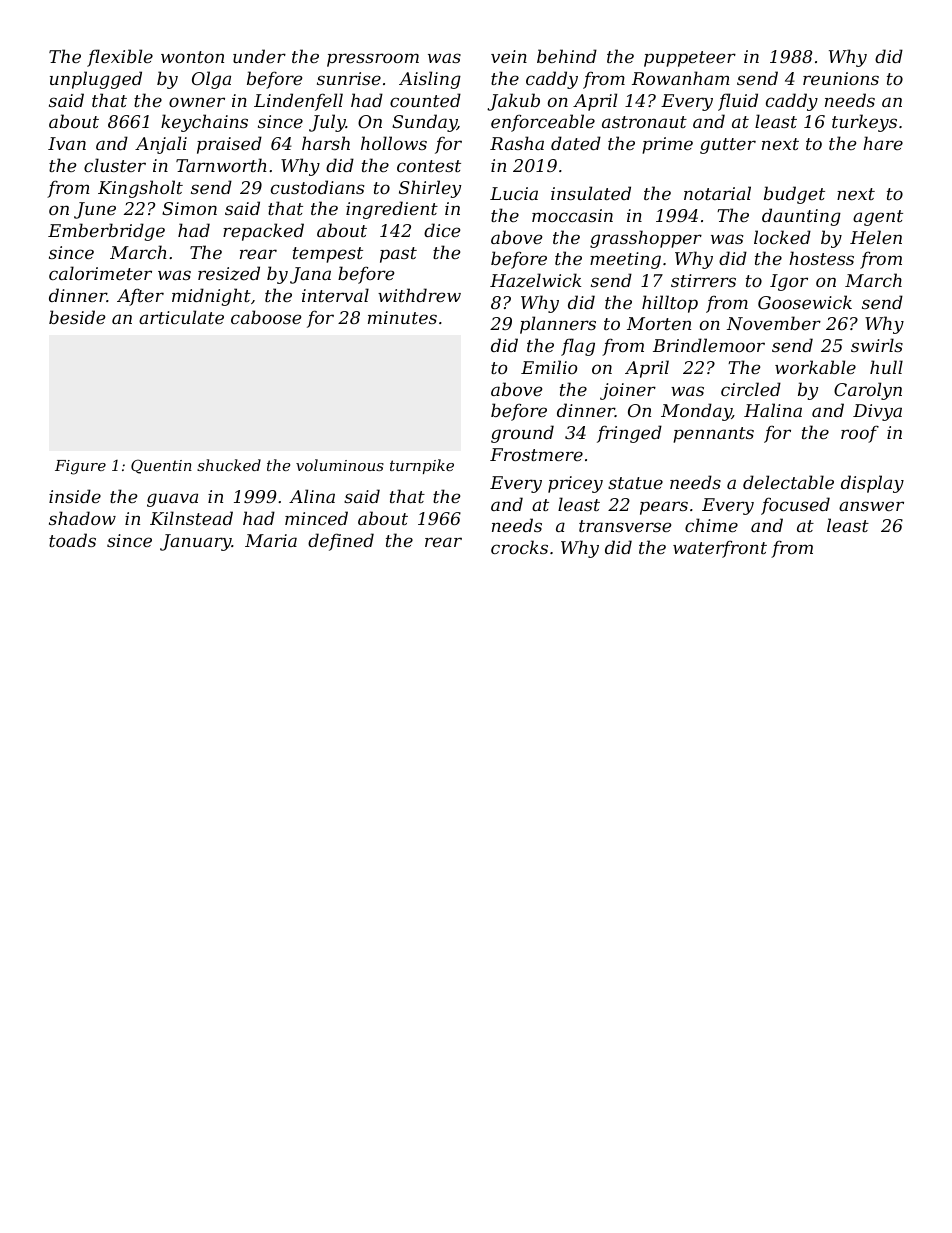 The image size is (952, 1233). I want to click on roof, so click(860, 434).
